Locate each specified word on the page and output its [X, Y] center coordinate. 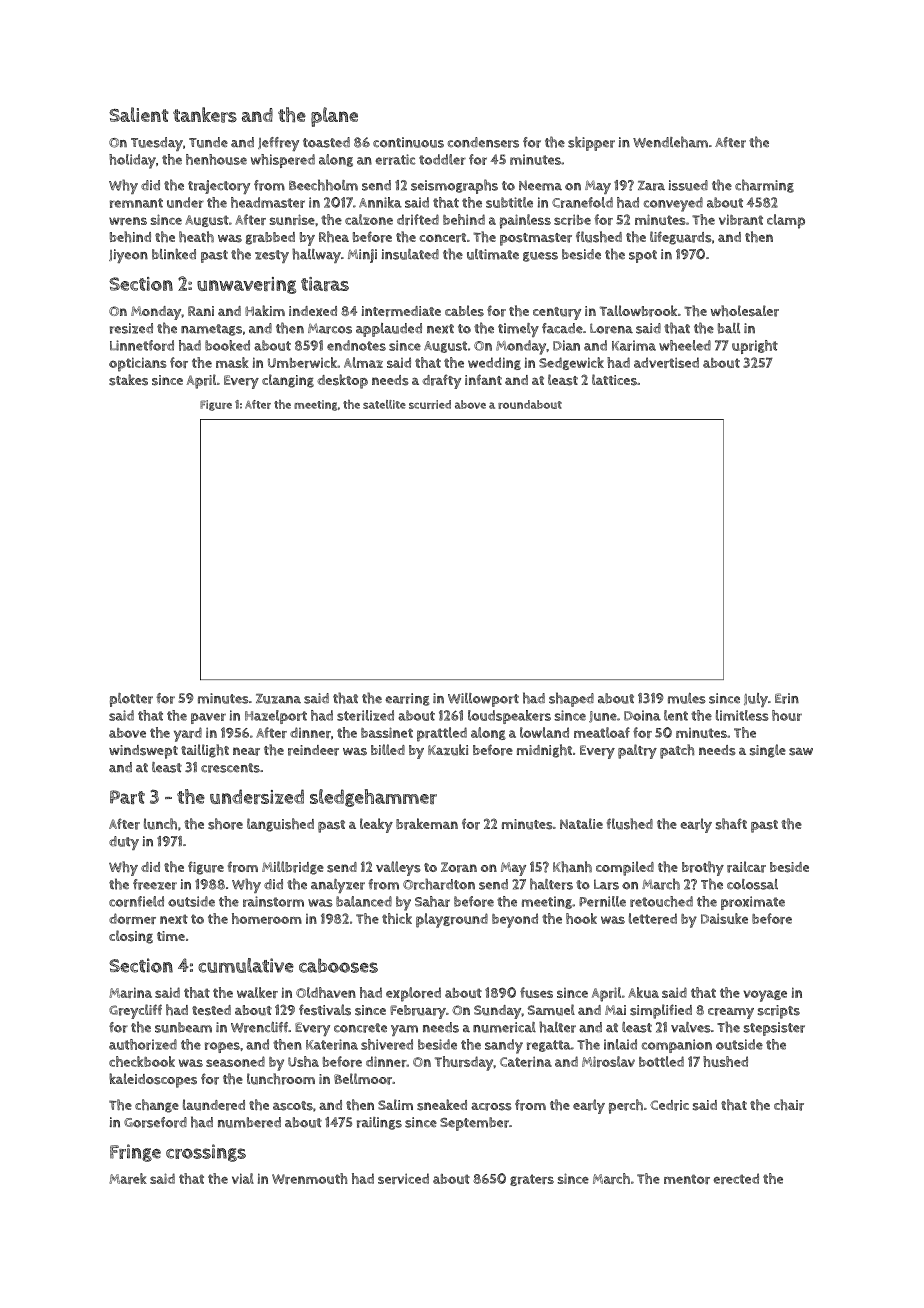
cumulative [246, 965]
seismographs [454, 186]
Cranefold [582, 202]
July [756, 700]
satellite [384, 404]
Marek [128, 1178]
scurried [430, 404]
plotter [131, 700]
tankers [205, 115]
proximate [753, 903]
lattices [614, 380]
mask [232, 362]
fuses [536, 992]
